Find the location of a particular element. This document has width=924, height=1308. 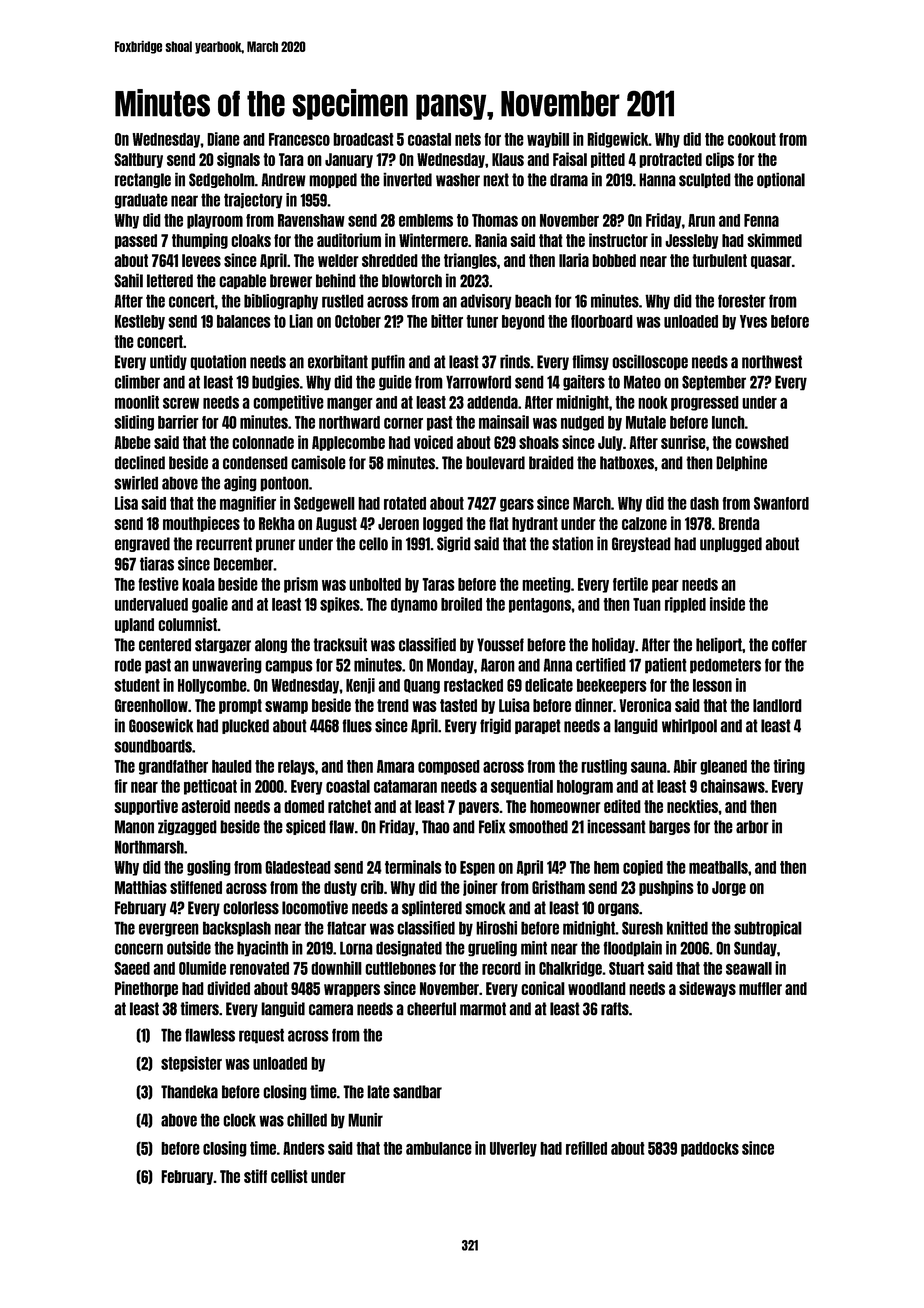

goalie is located at coordinates (210, 605).
